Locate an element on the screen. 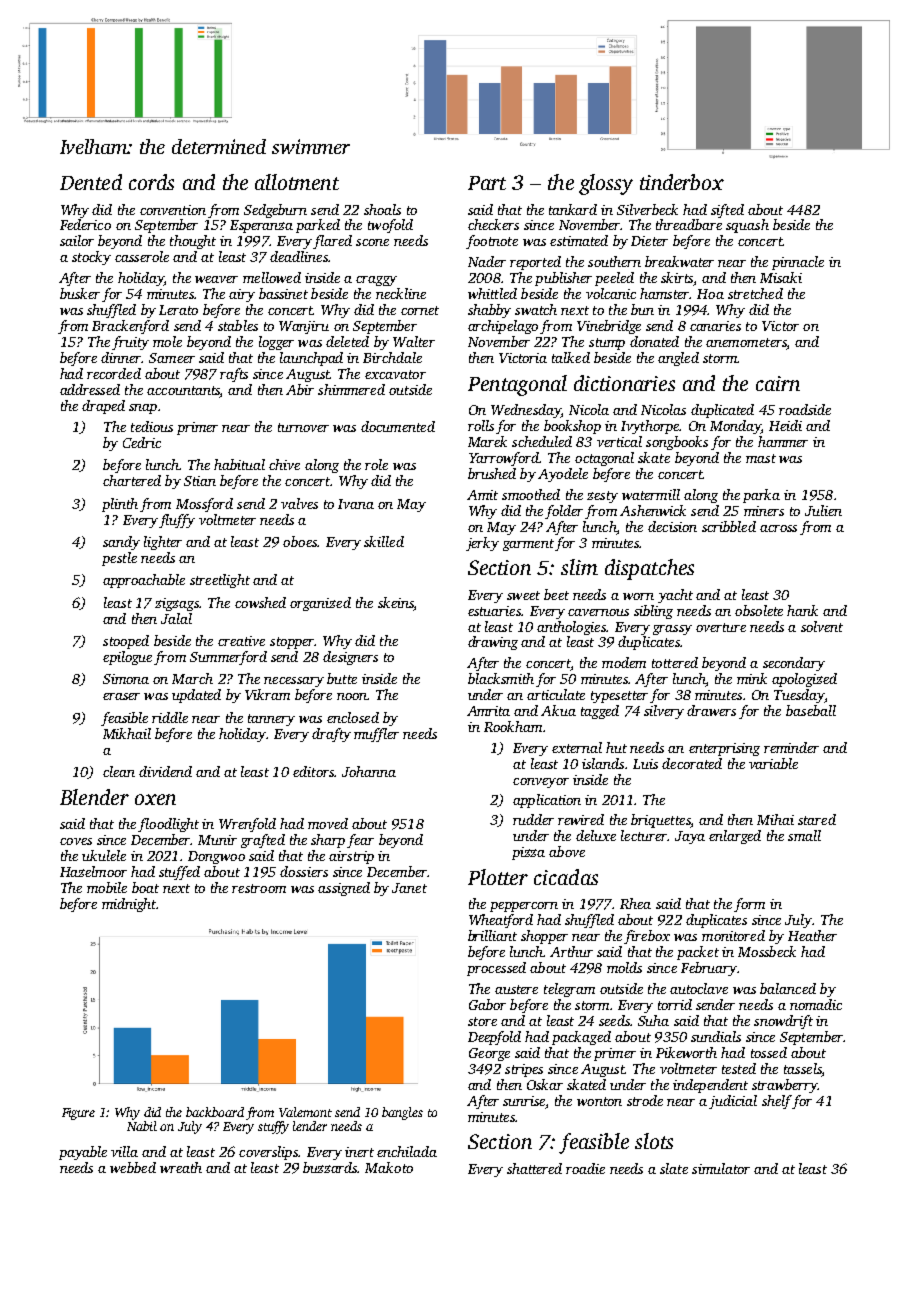  Nabil is located at coordinates (142, 1126).
